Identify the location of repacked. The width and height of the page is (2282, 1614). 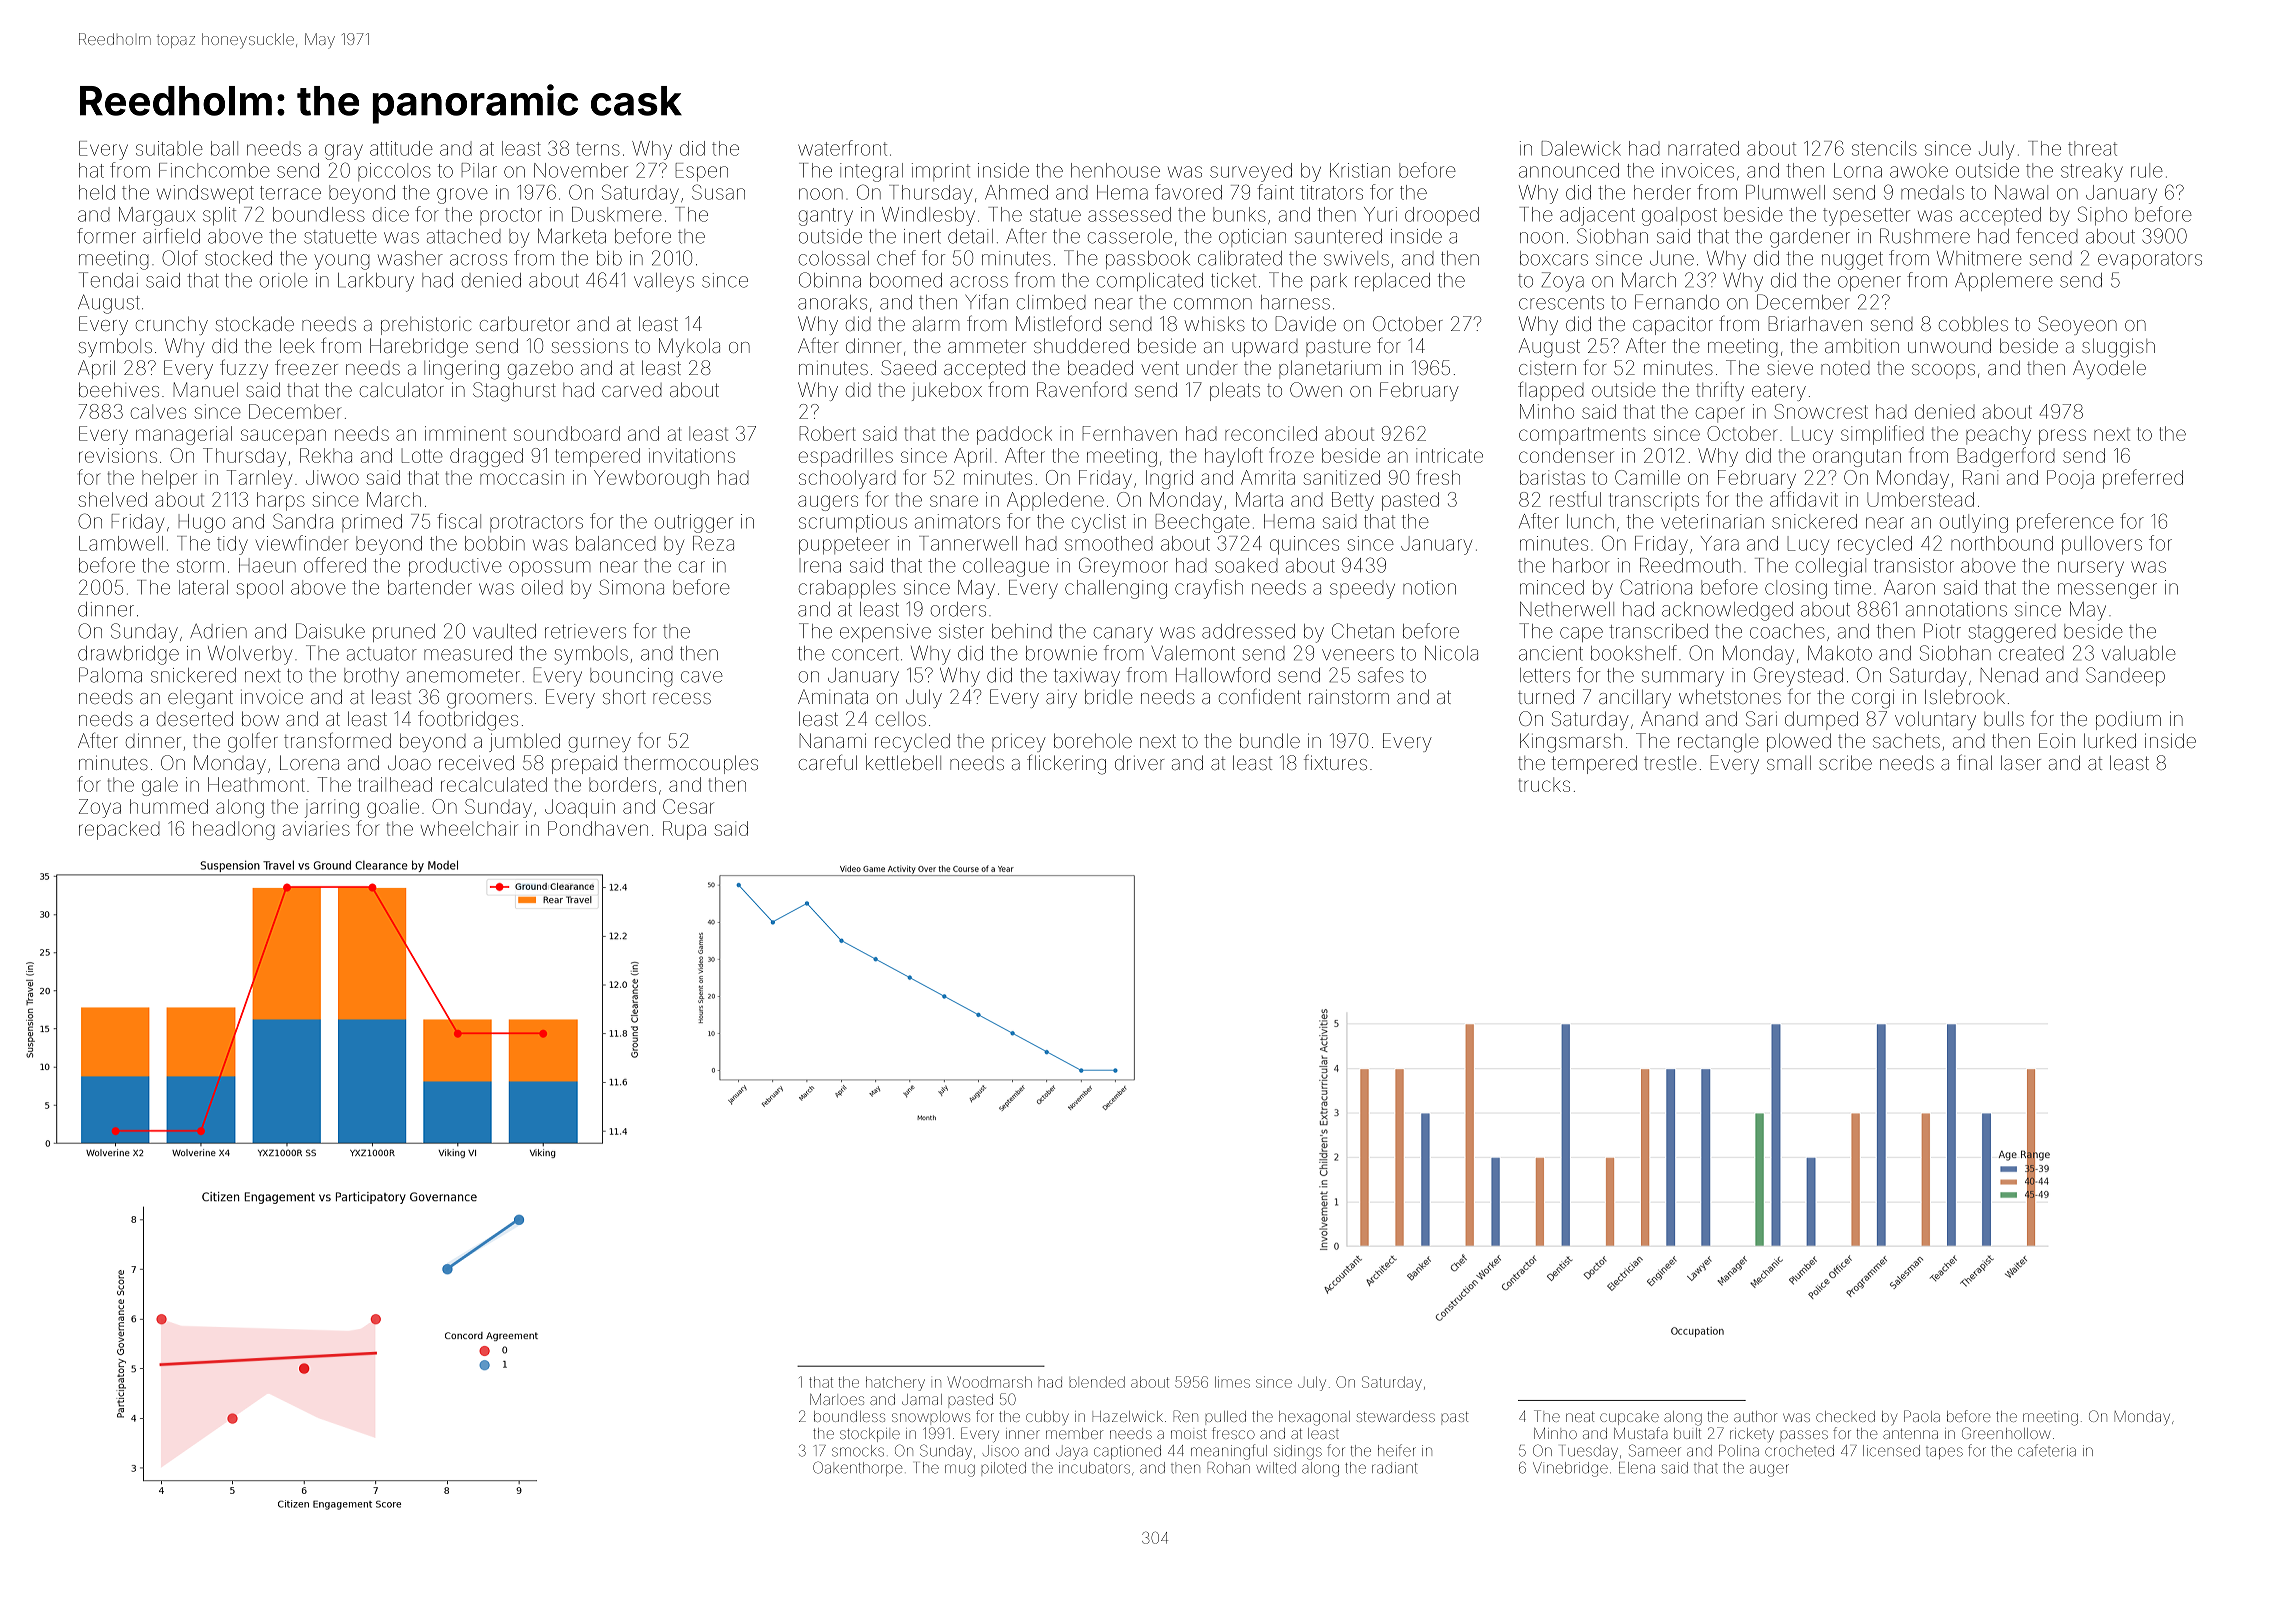
(119, 830).
